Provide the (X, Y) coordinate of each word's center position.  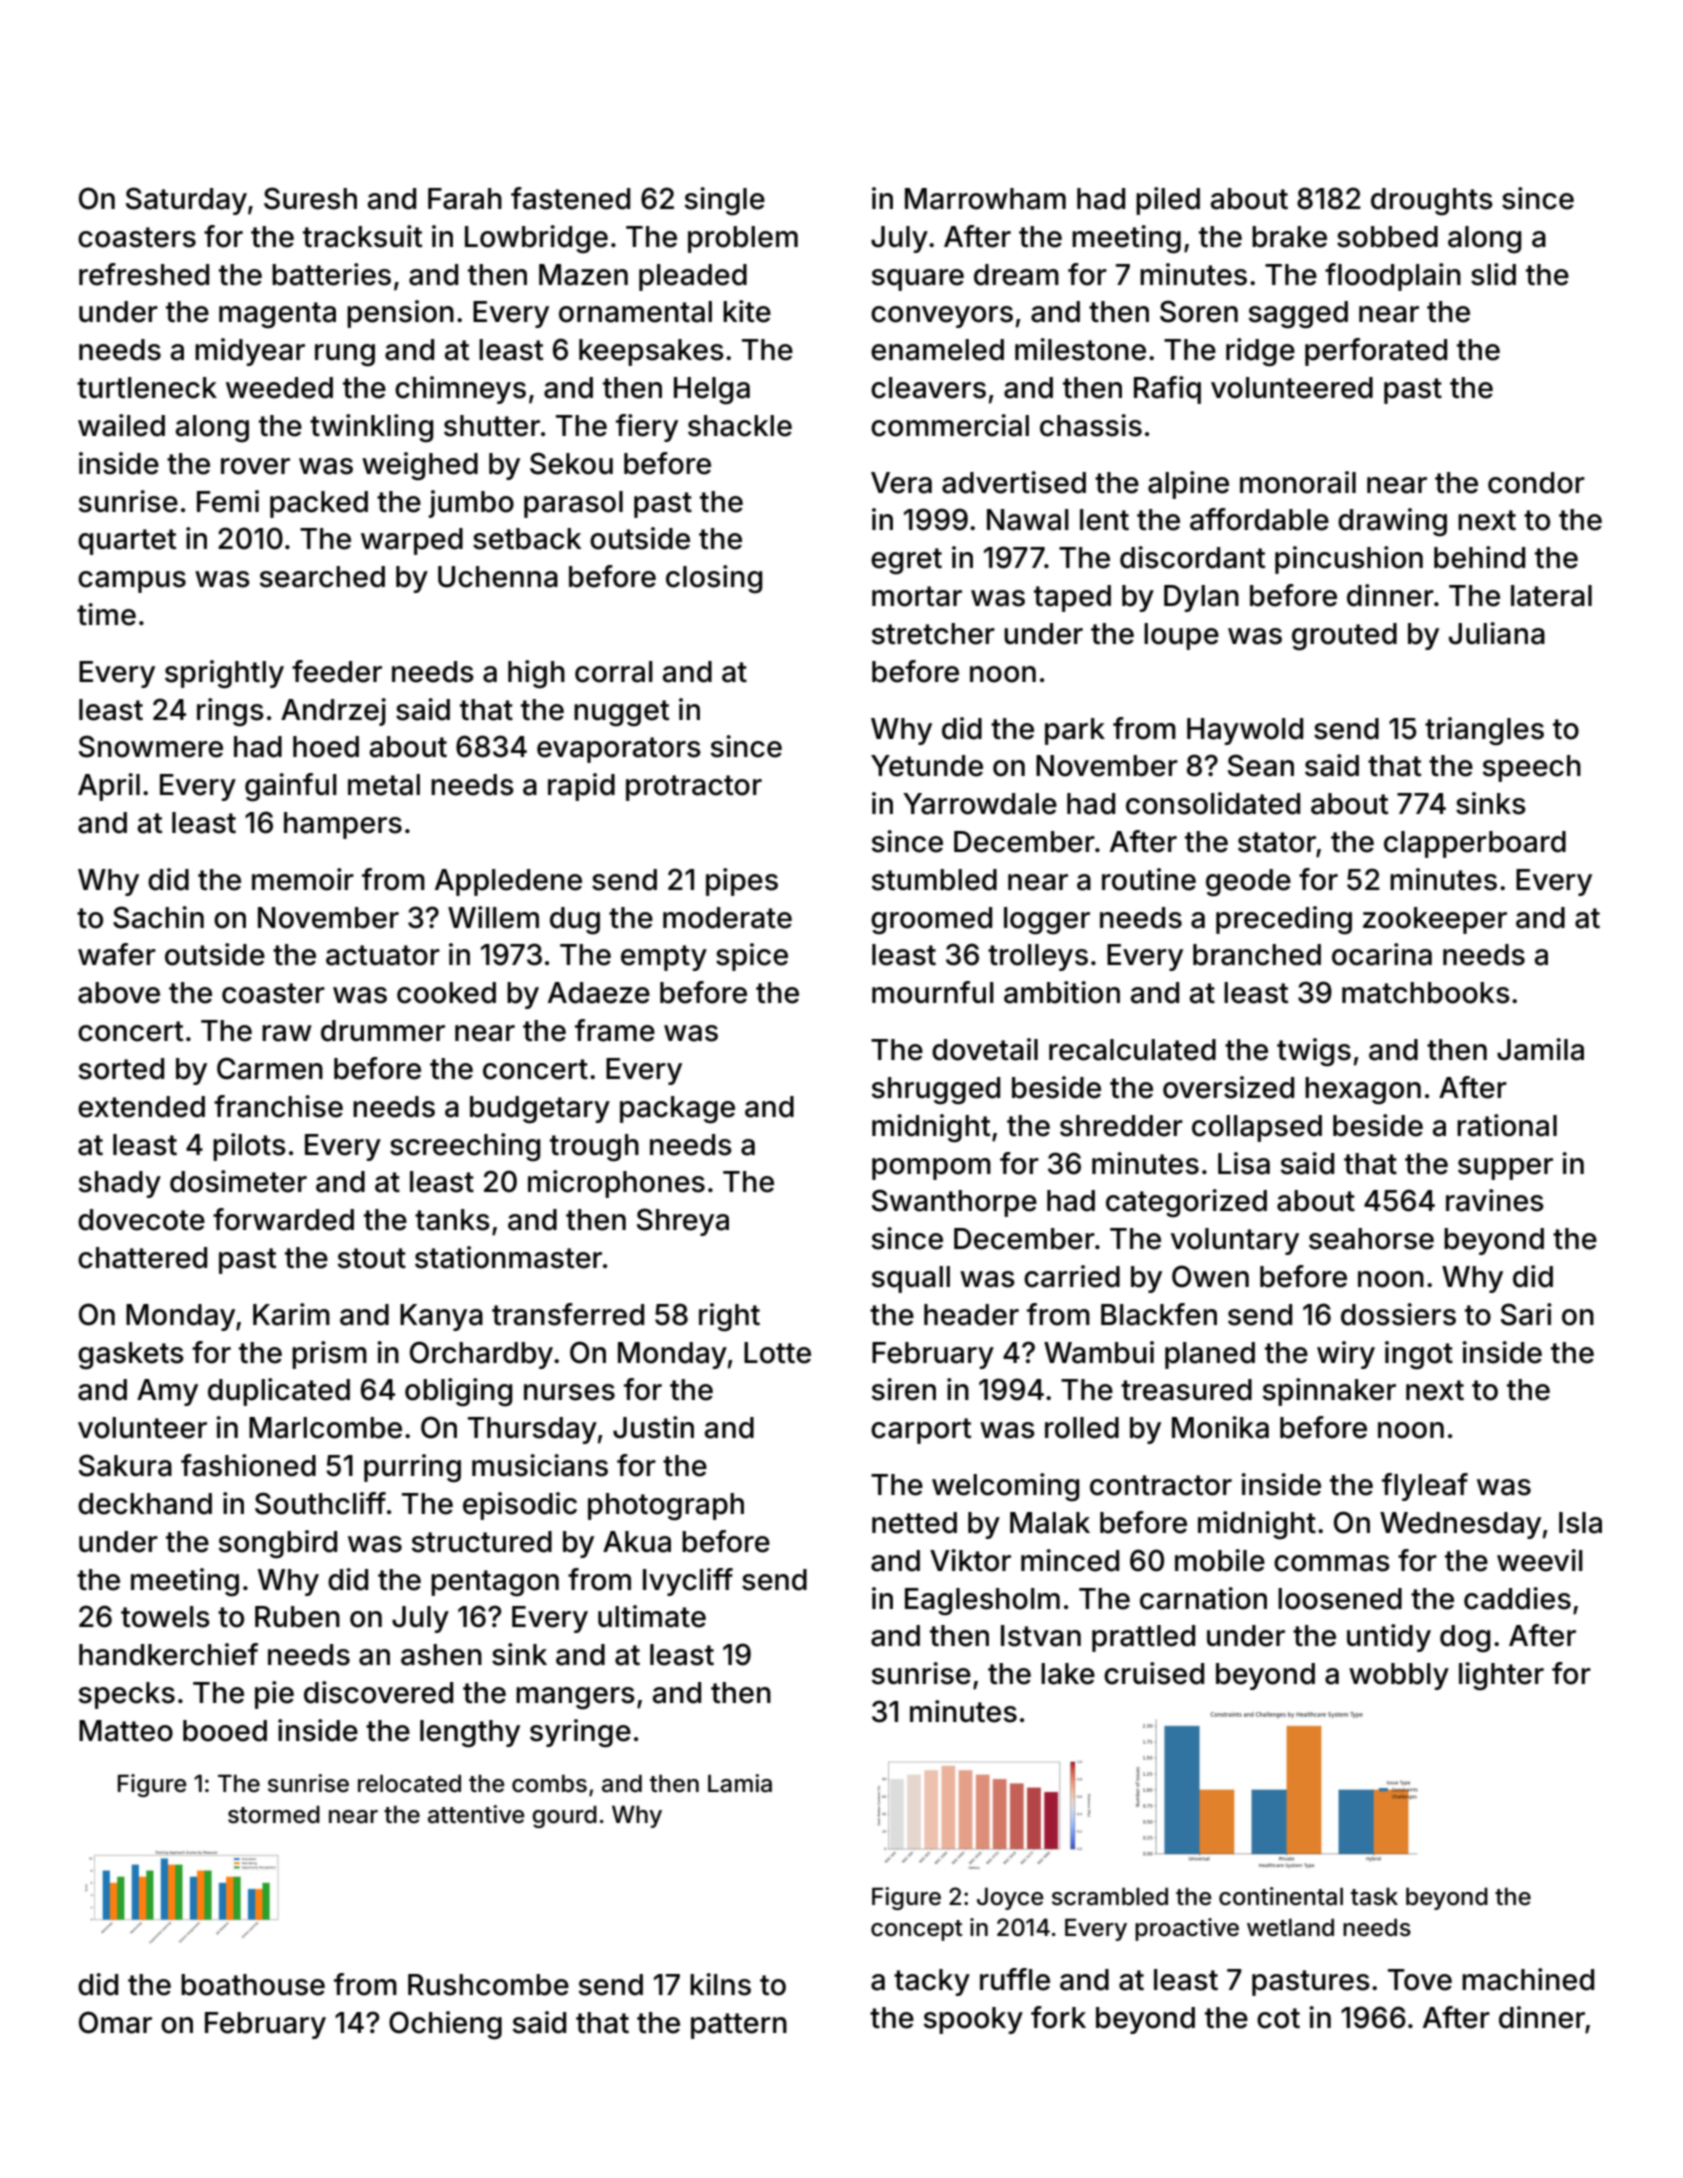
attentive (476, 1814)
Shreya (683, 1222)
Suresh (310, 198)
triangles (1484, 731)
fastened (570, 198)
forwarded (283, 1219)
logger (1047, 921)
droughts (1432, 202)
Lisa (1244, 1163)
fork (1058, 2017)
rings (230, 712)
